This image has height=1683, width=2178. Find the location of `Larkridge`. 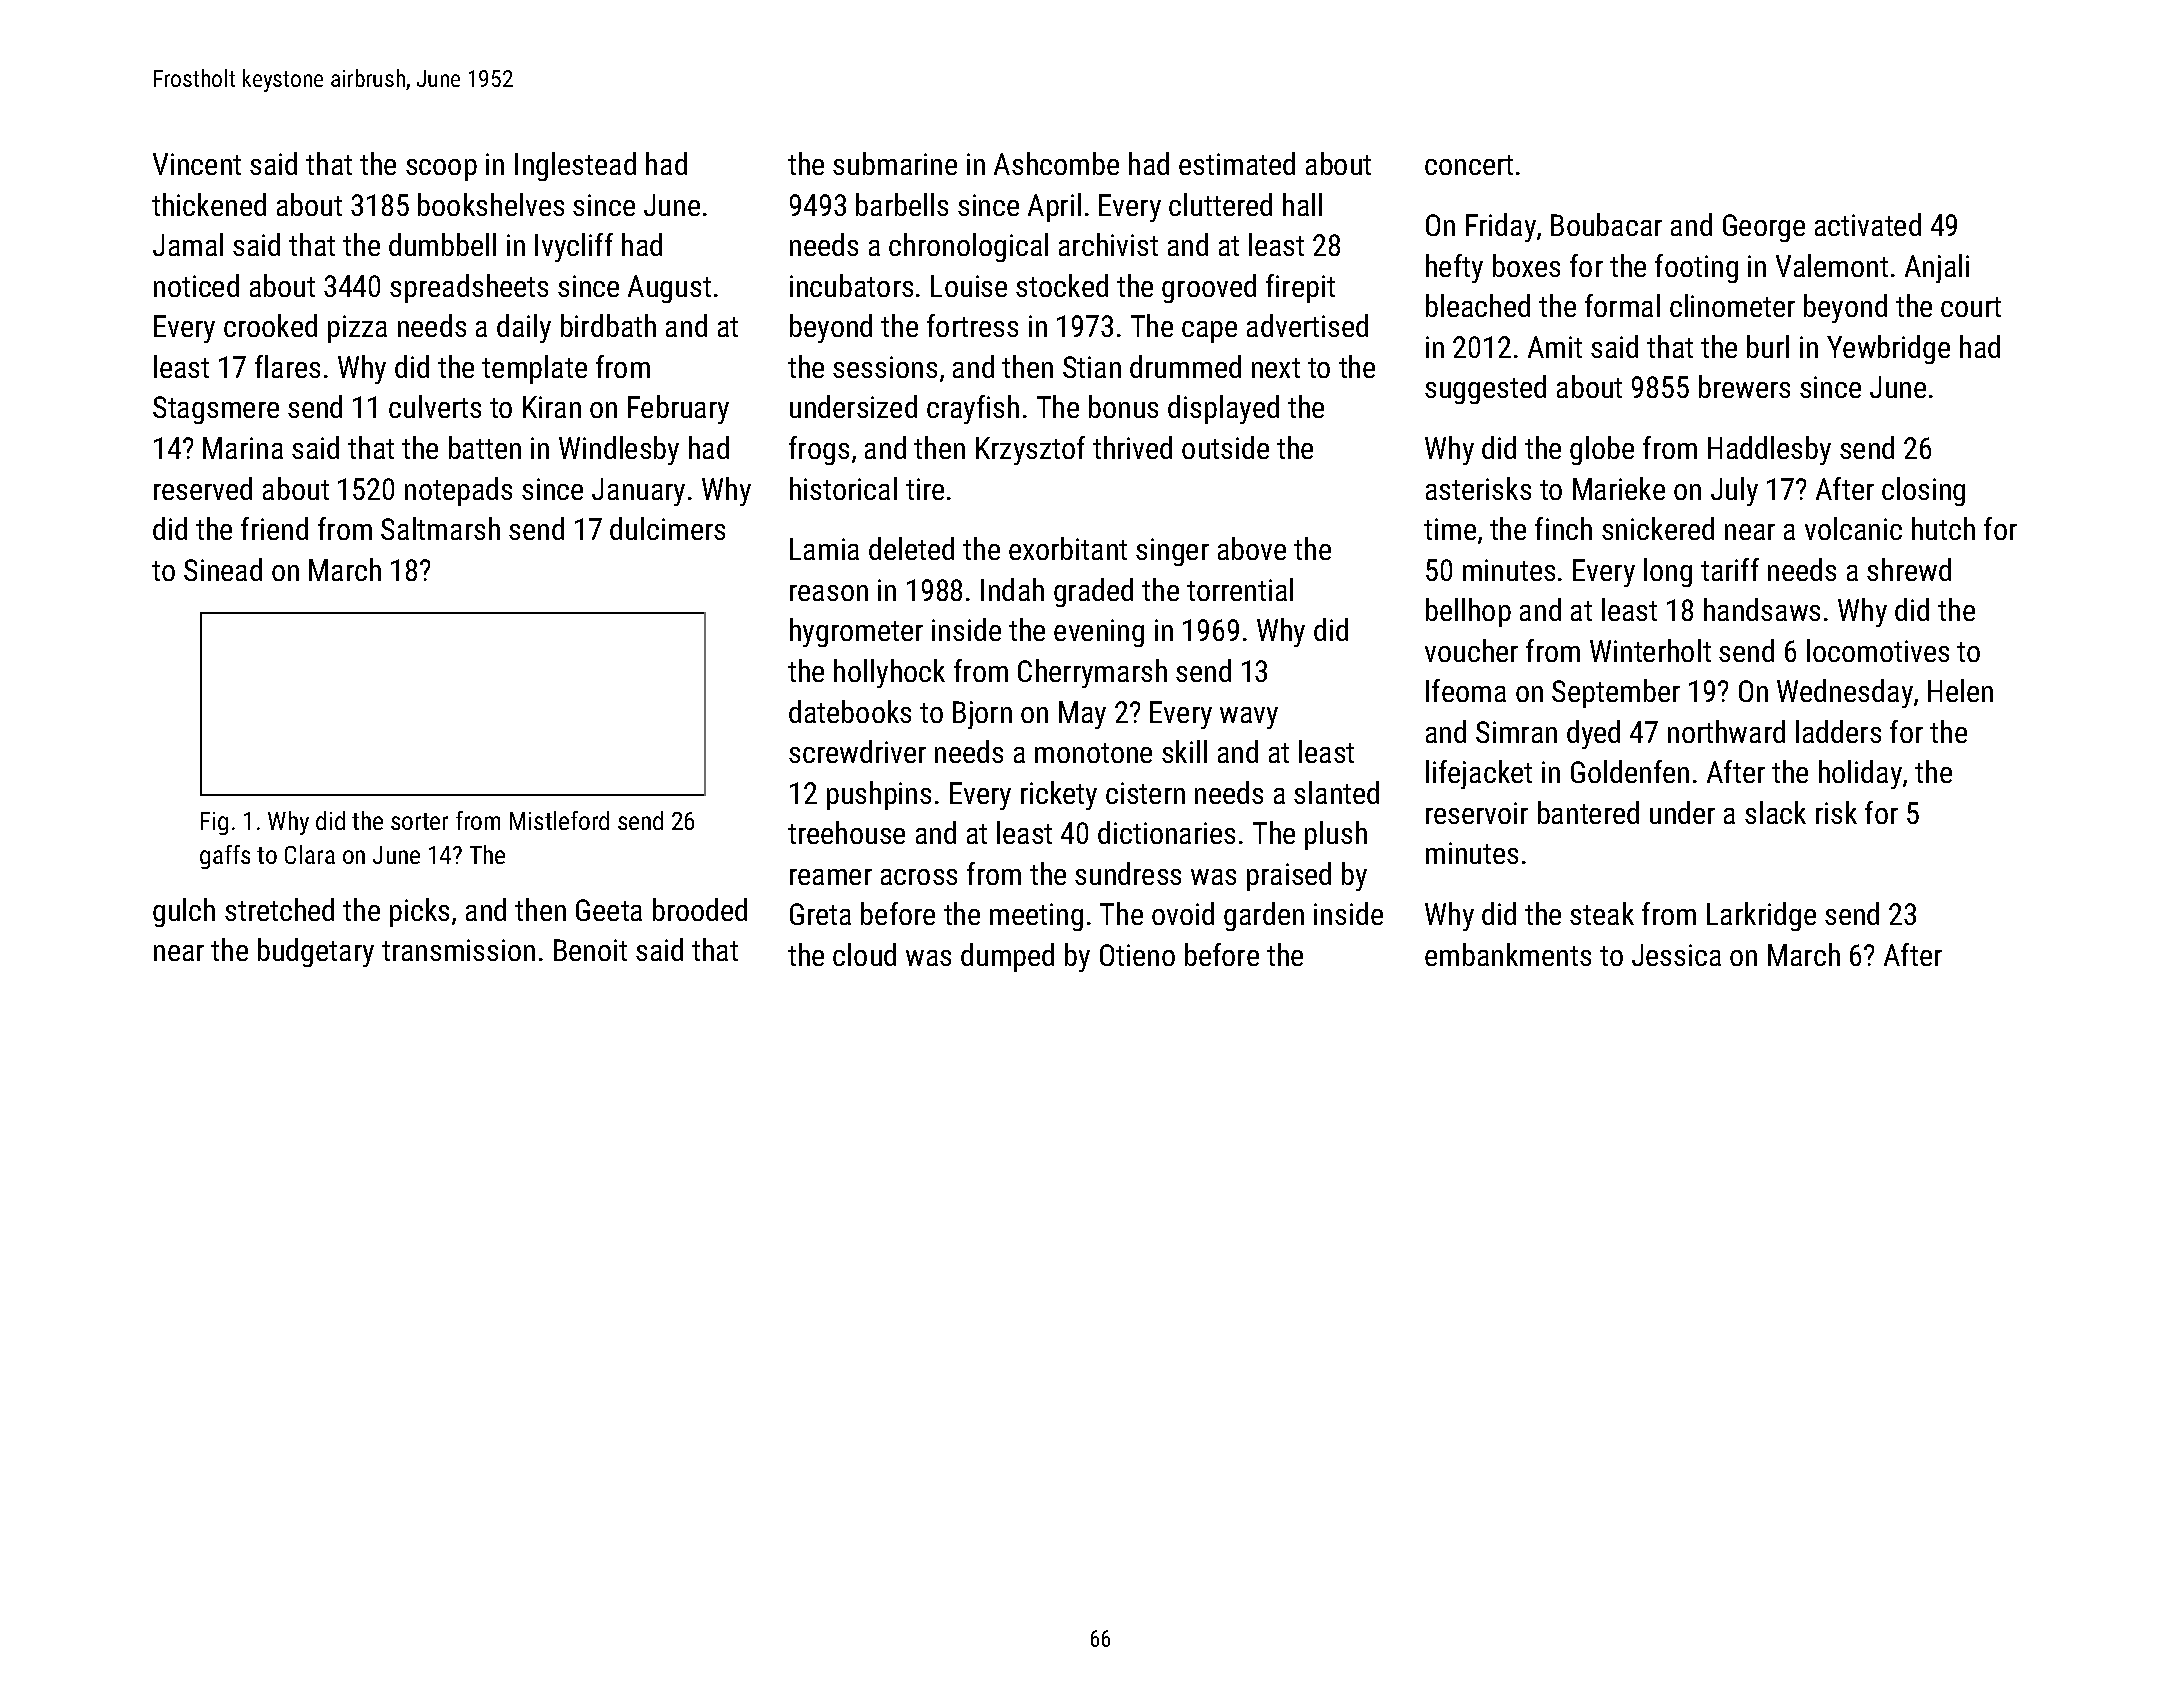

Larkridge is located at coordinates (1761, 916).
